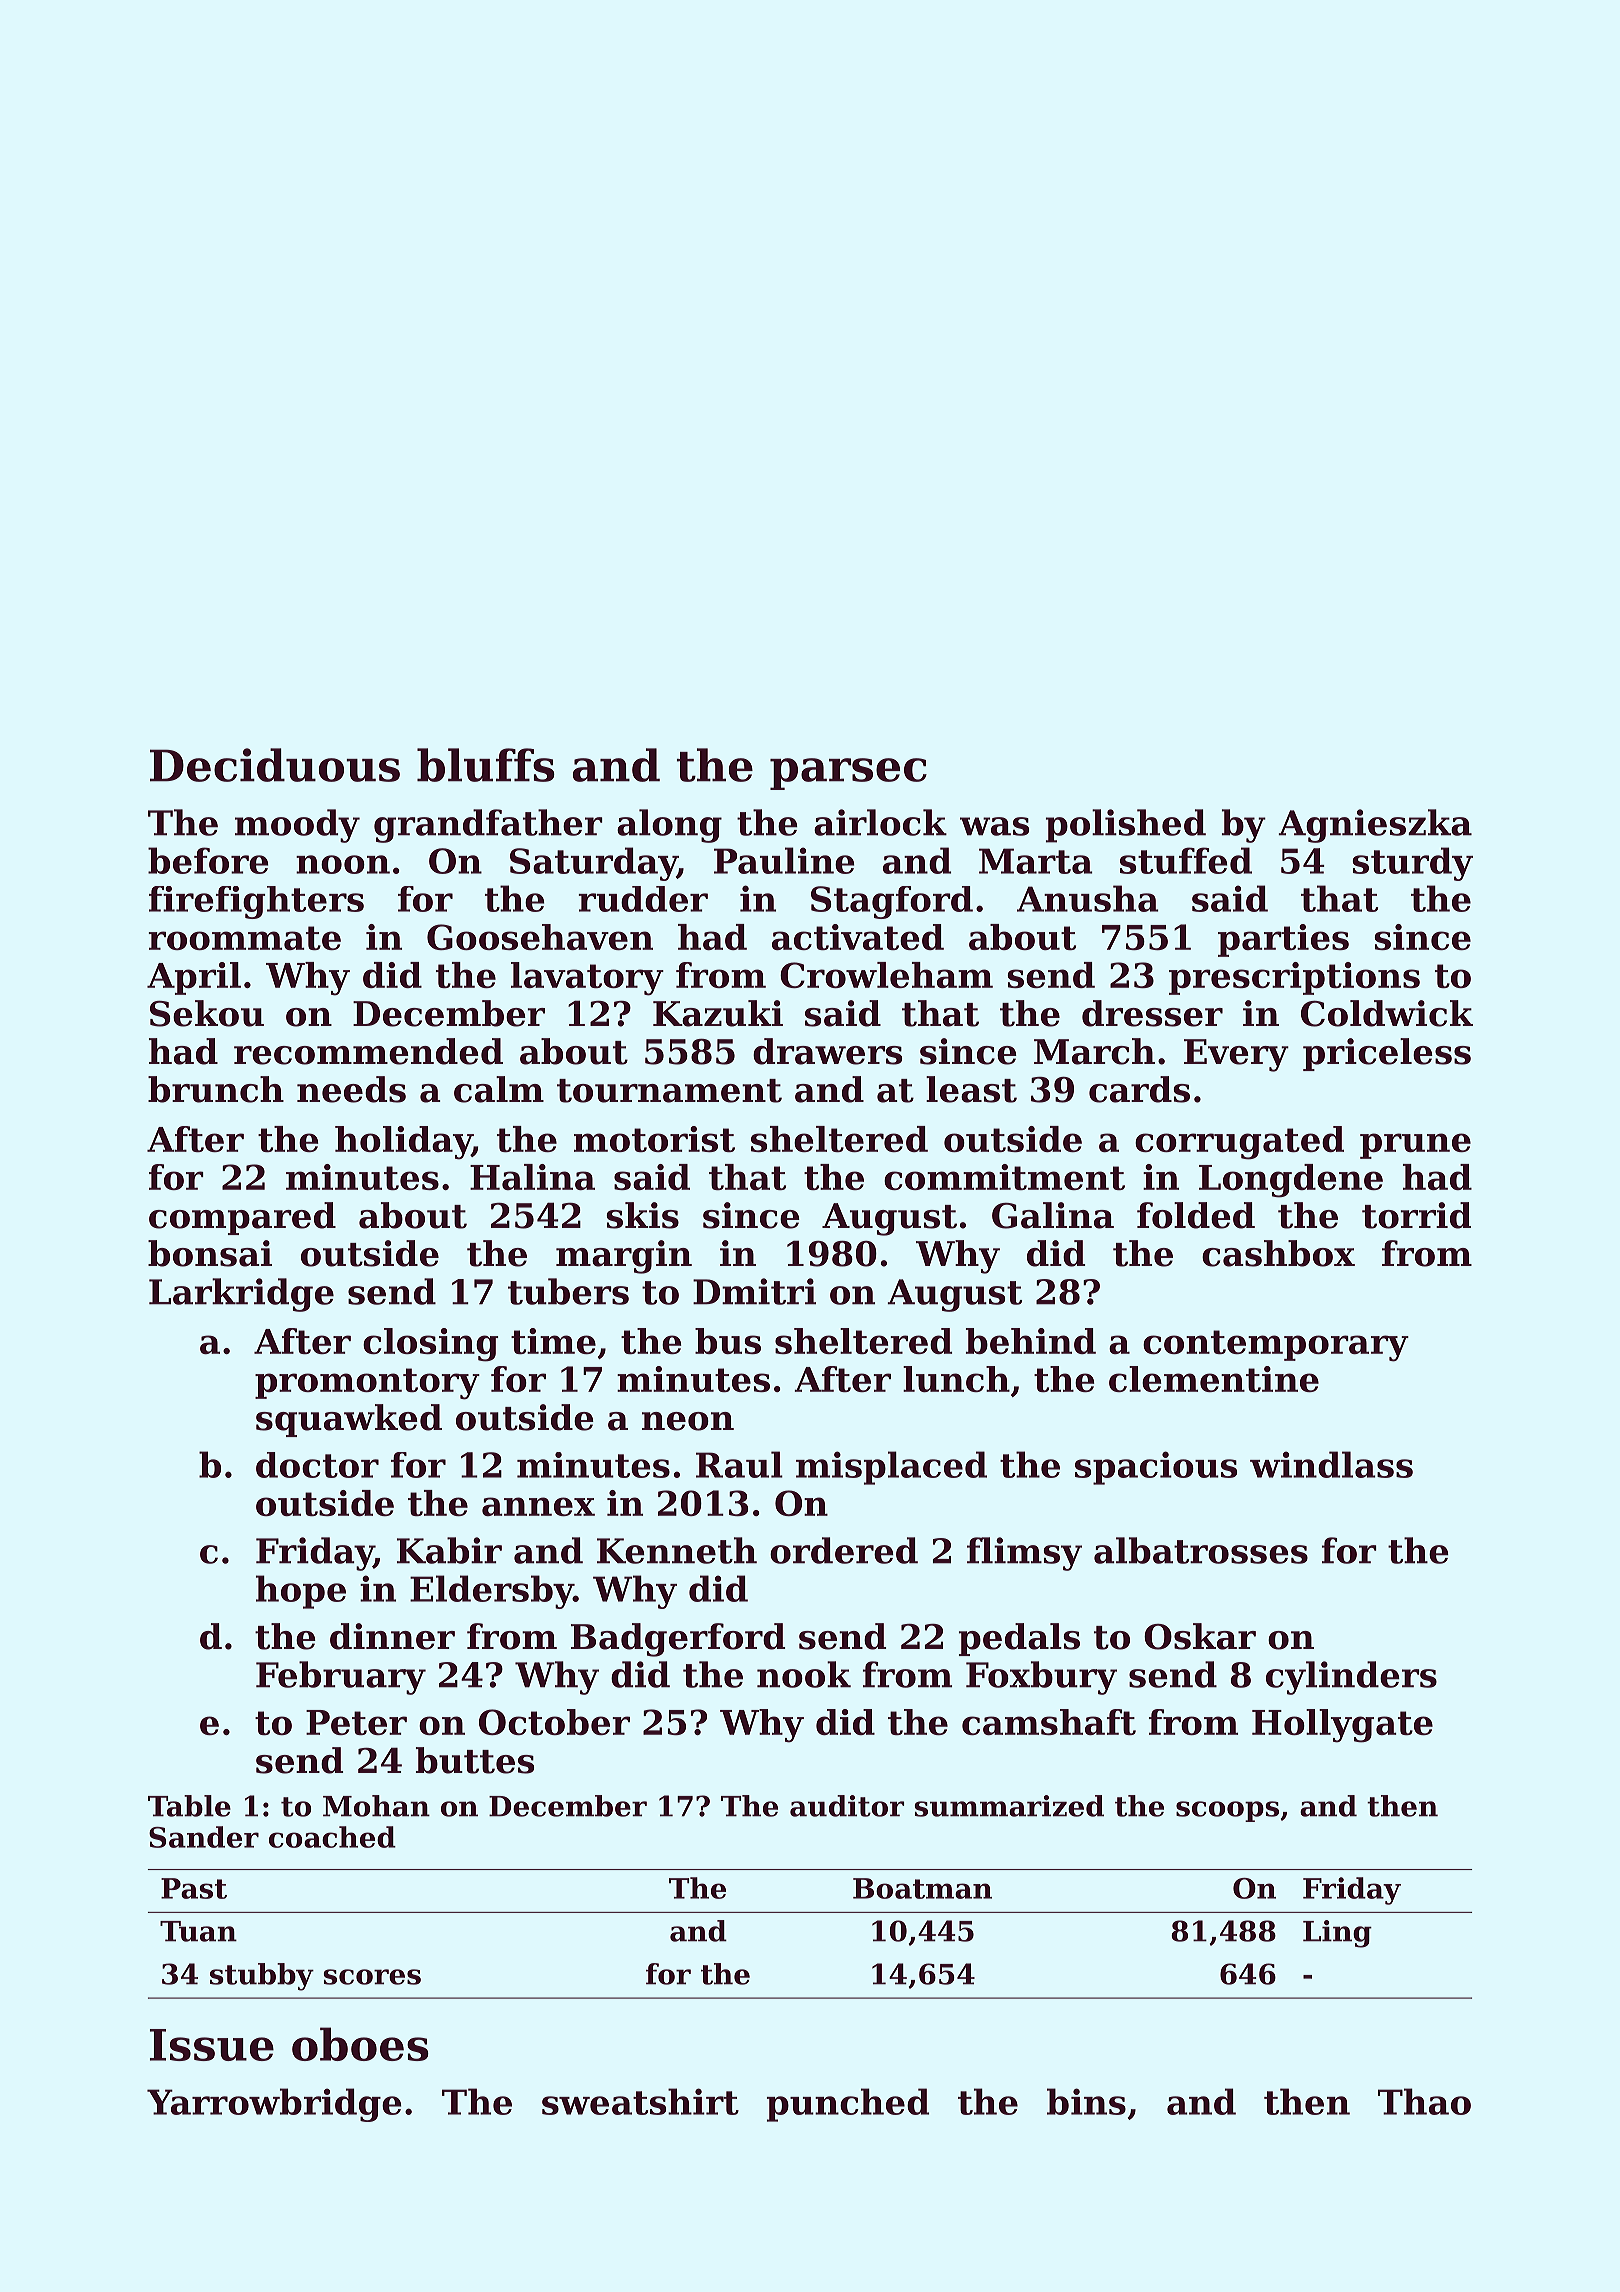  Describe the element at coordinates (194, 978) in the screenshot. I see `April` at that location.
